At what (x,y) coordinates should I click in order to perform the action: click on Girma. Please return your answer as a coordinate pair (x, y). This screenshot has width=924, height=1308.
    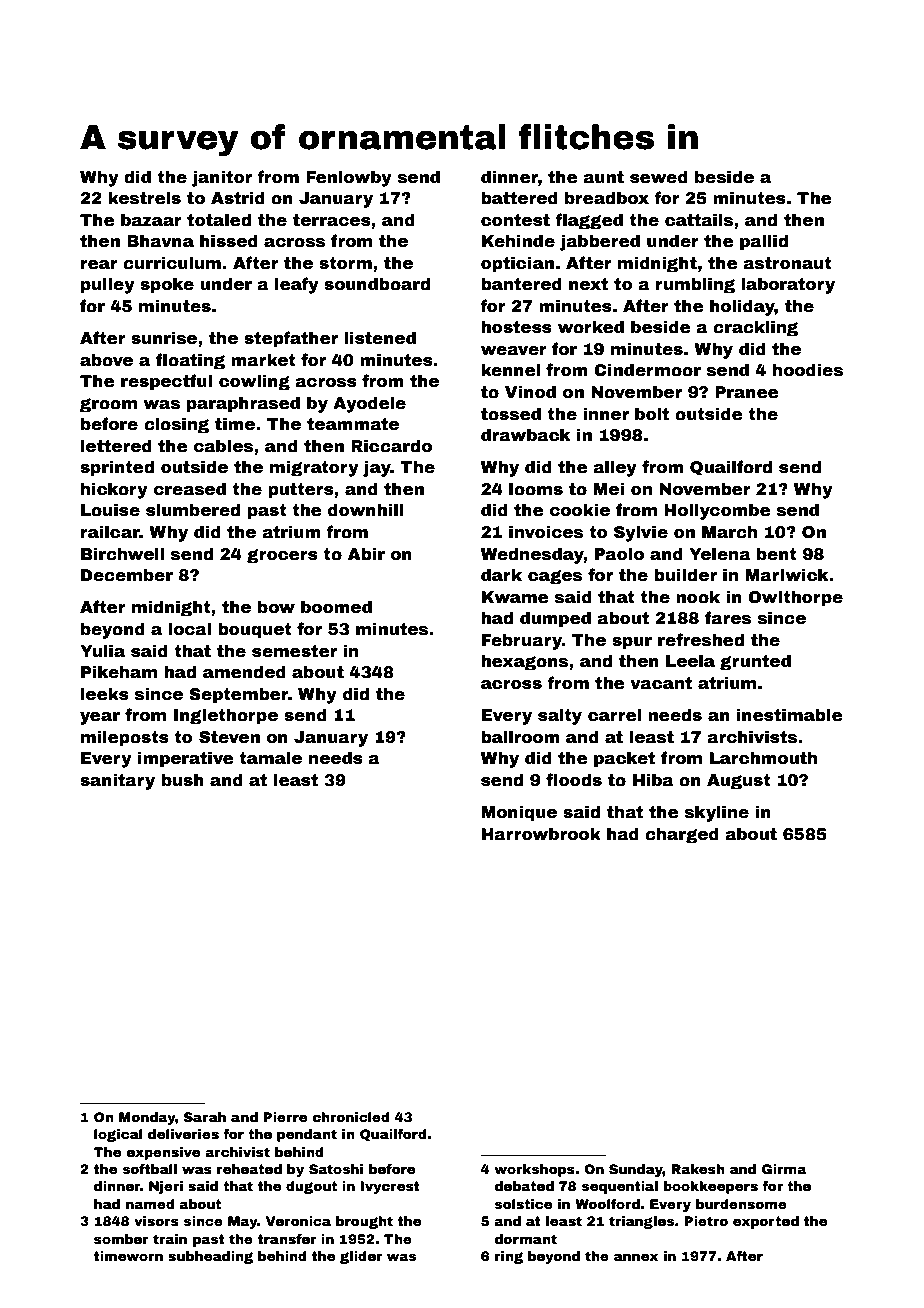
    Looking at the image, I should click on (784, 1169).
